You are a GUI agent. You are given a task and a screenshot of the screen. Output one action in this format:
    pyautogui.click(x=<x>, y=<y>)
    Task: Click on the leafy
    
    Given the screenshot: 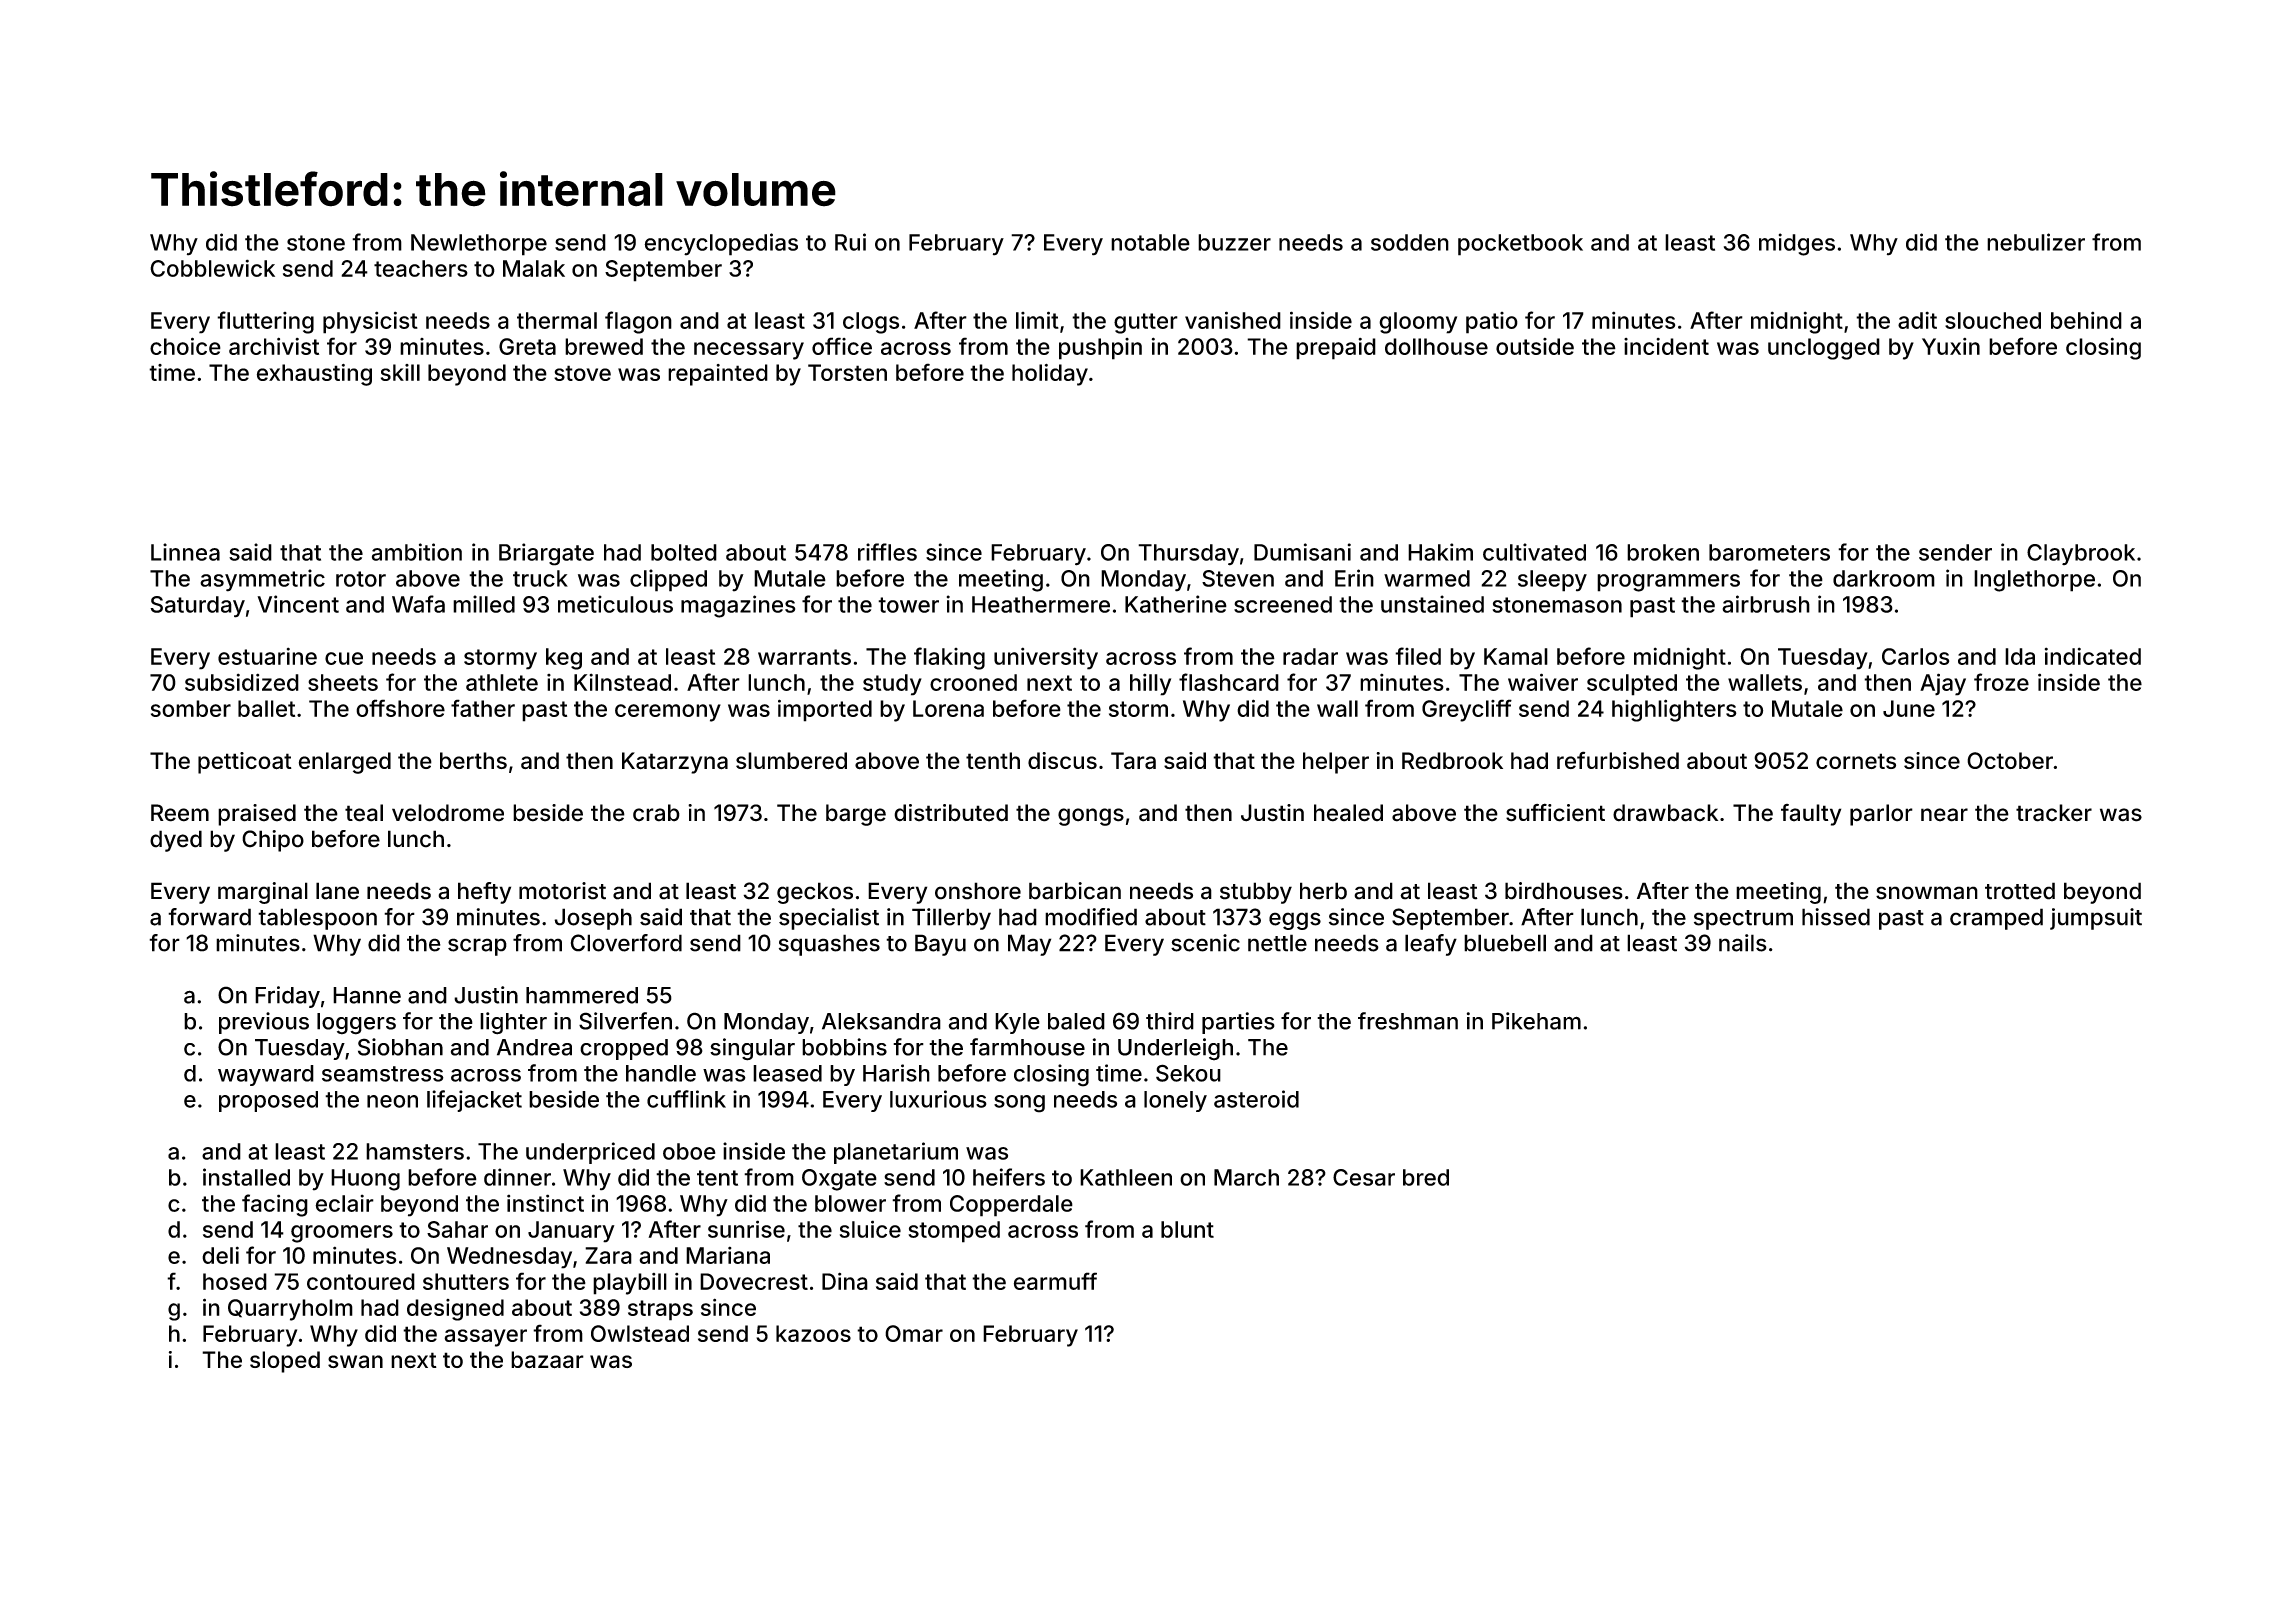 What is the action you would take?
    pyautogui.click(x=1431, y=945)
